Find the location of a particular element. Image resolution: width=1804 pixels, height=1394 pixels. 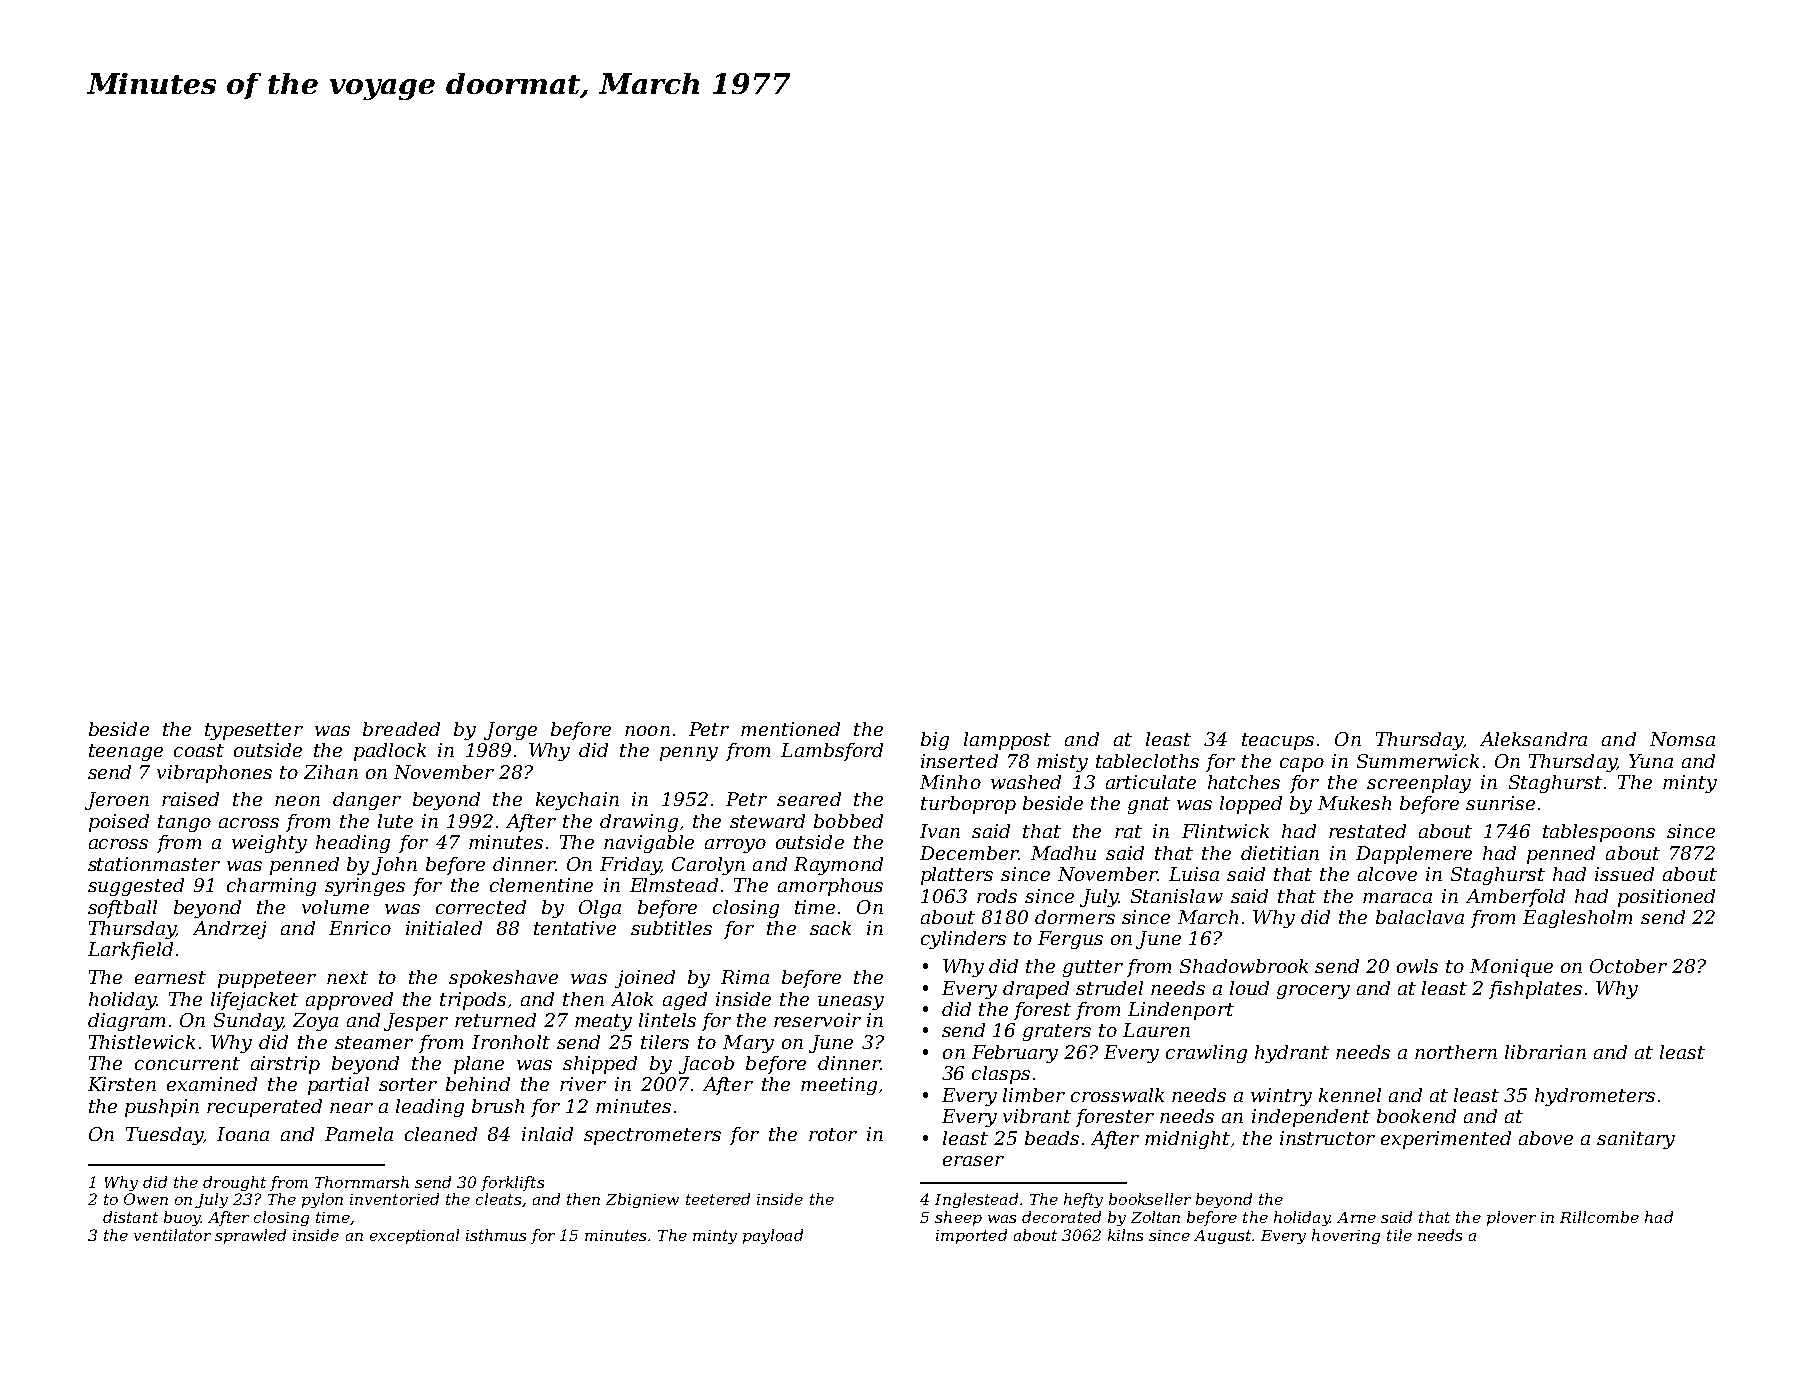

positioned is located at coordinates (1666, 898).
